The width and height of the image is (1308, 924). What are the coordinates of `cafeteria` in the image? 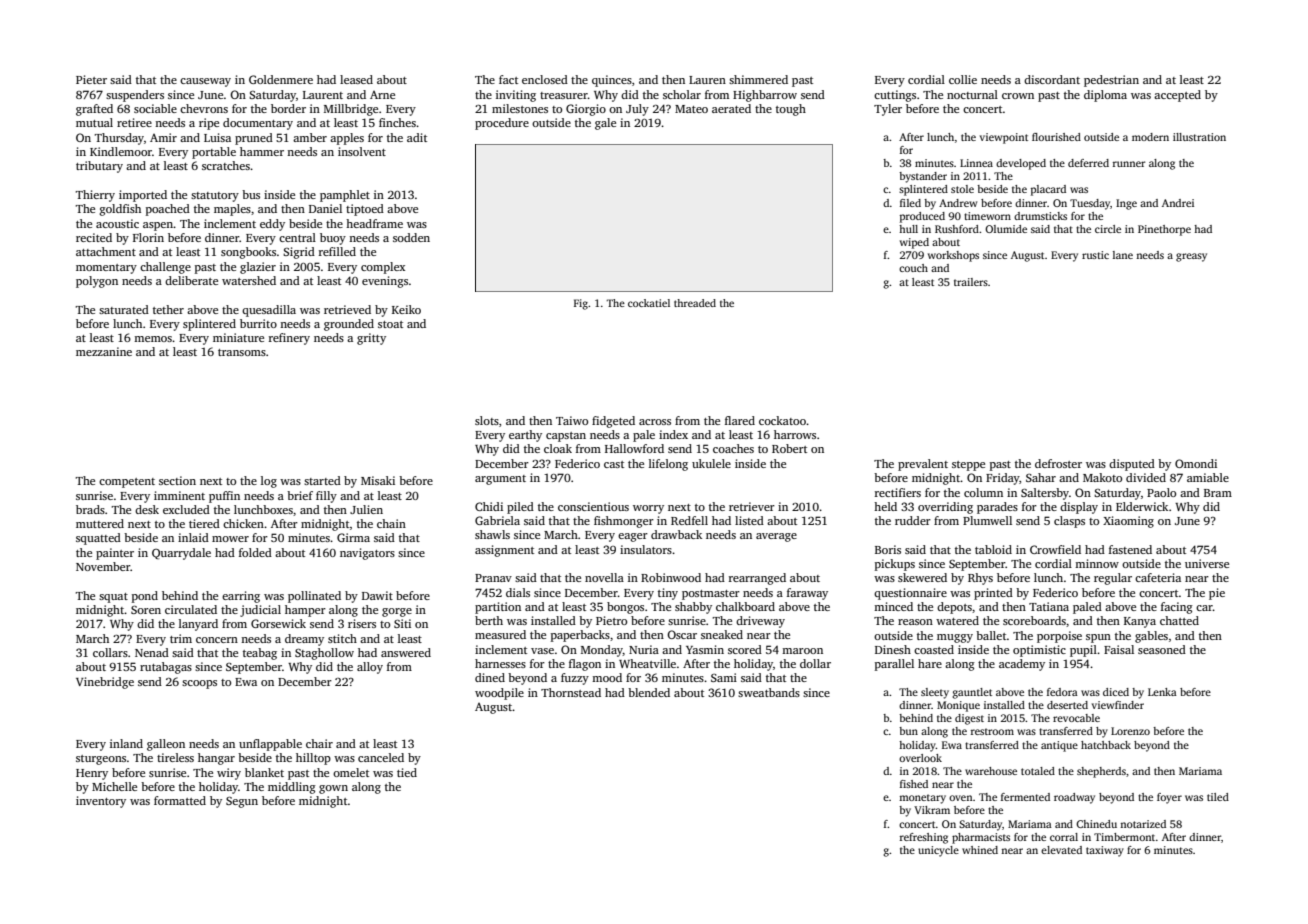 It's located at (1158, 577).
